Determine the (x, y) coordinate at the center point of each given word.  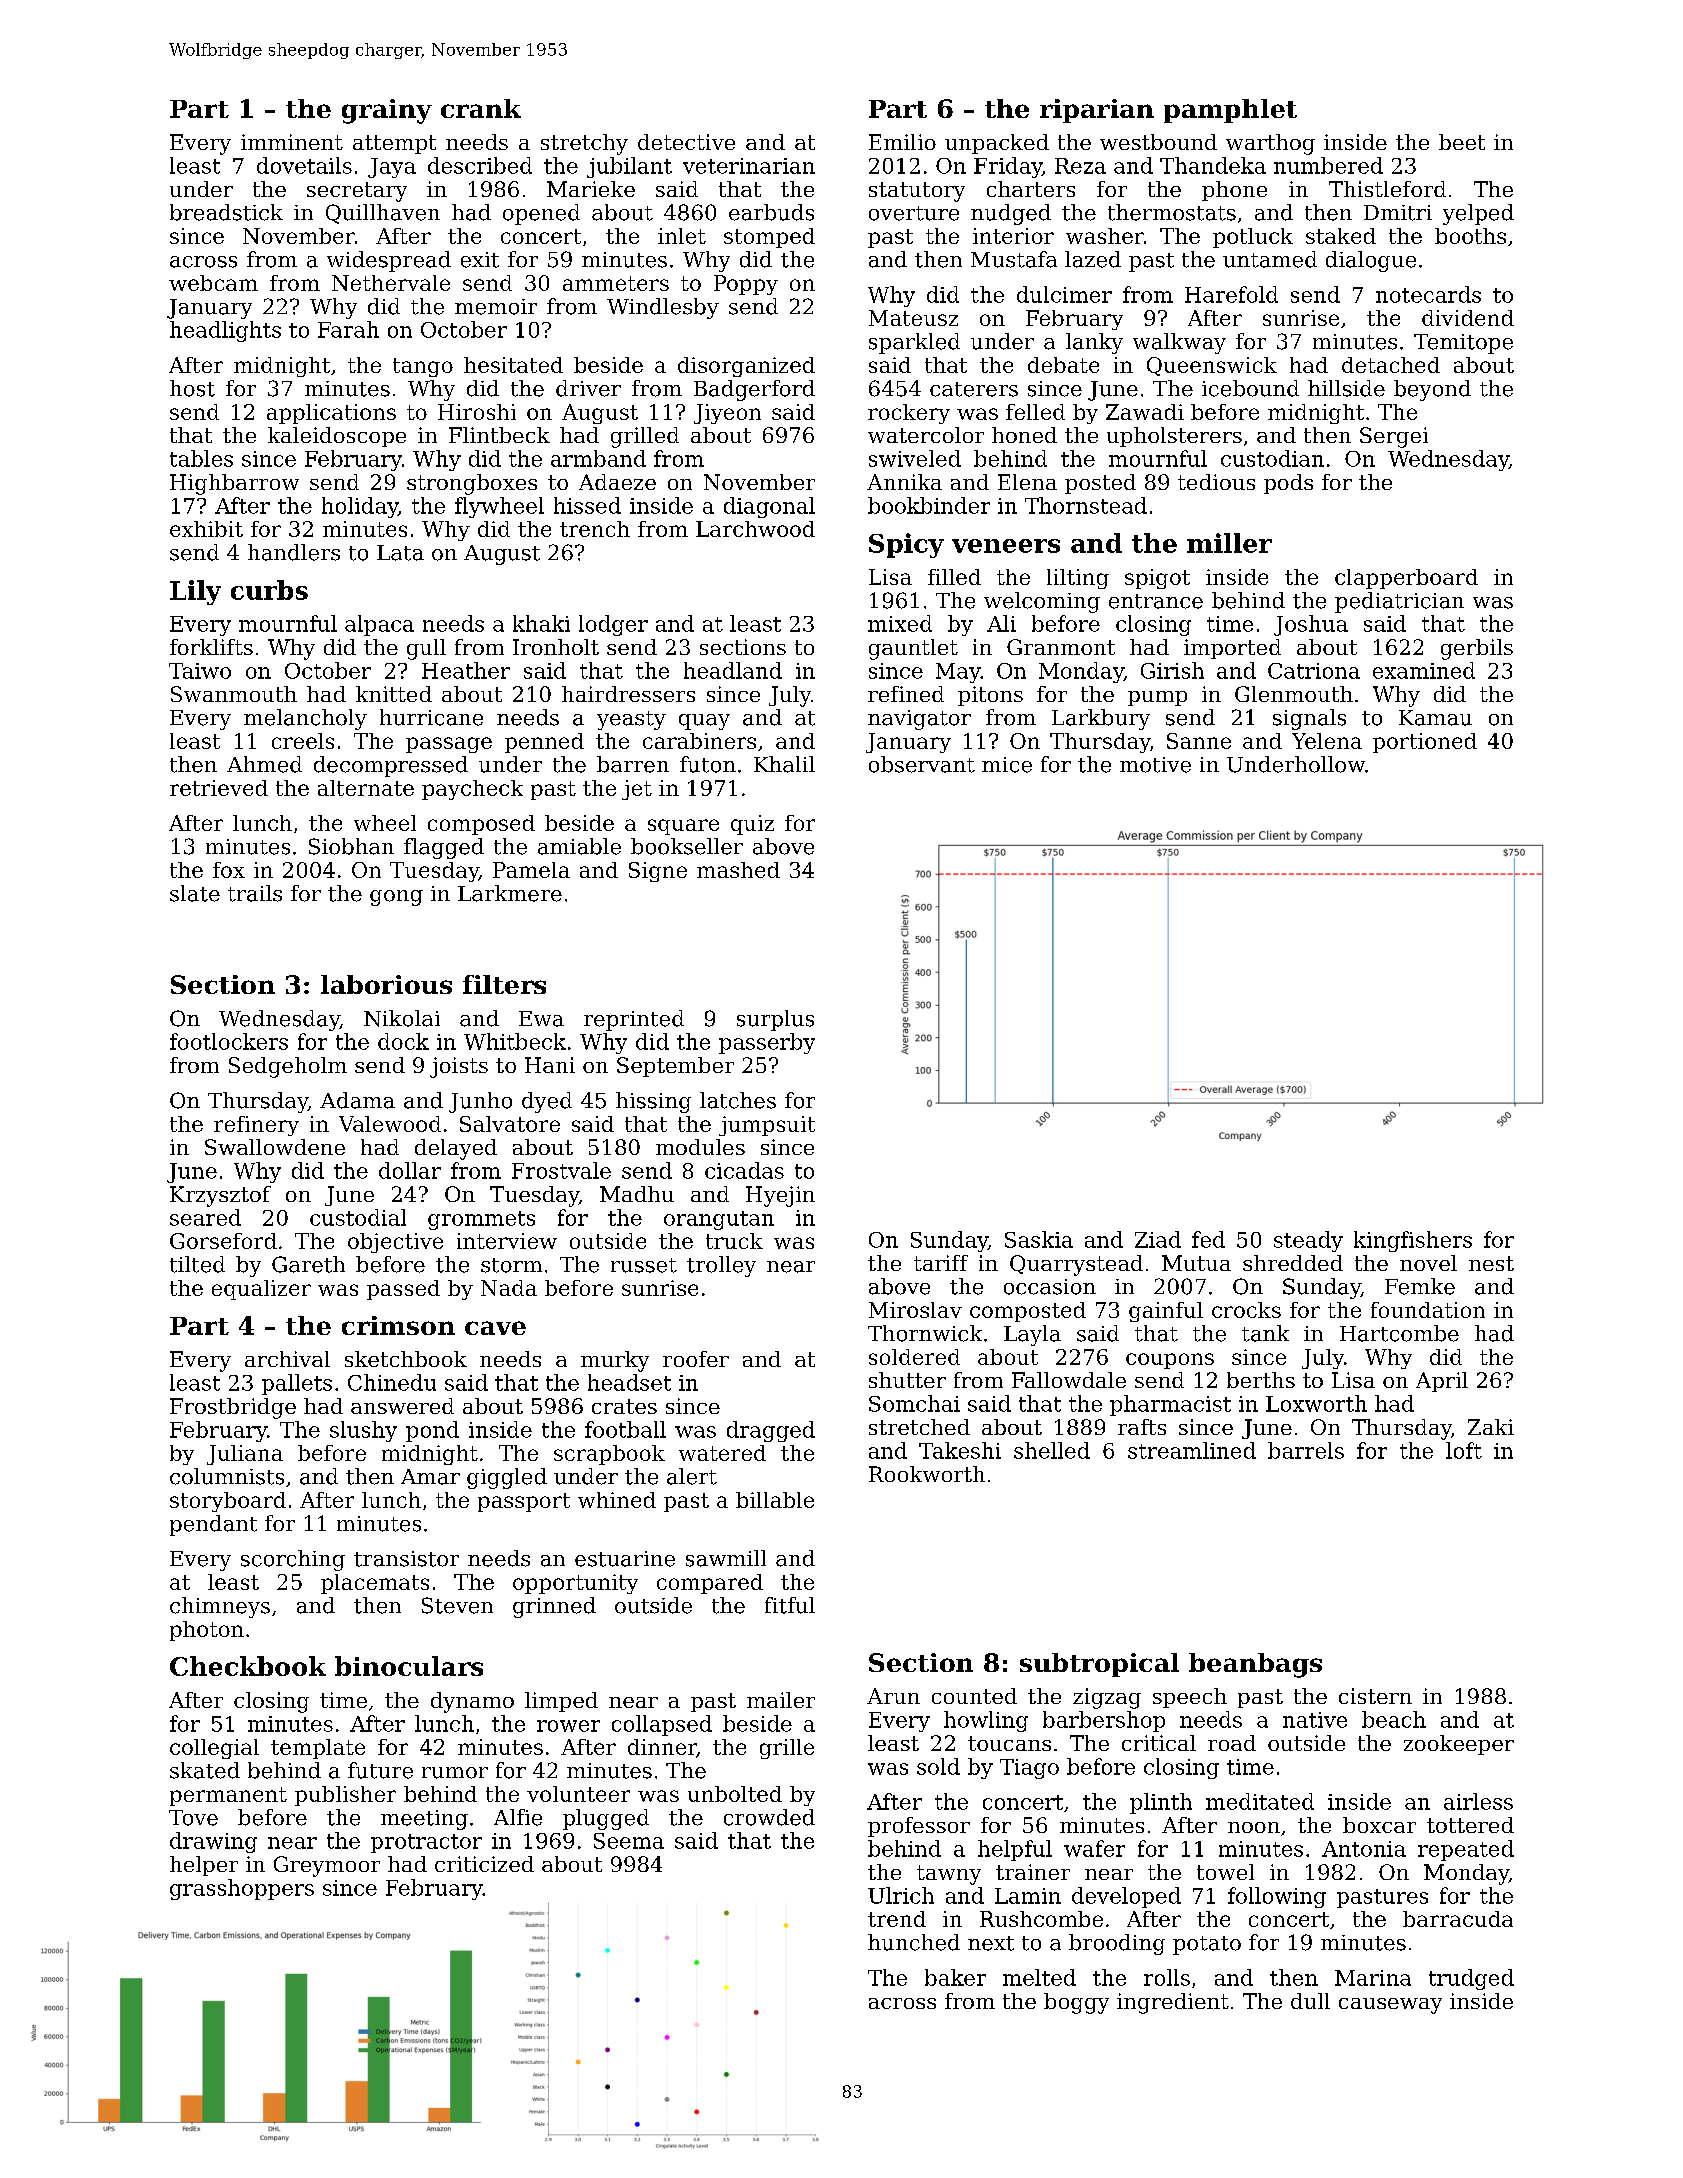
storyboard (228, 1502)
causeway (1390, 2006)
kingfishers (1413, 1241)
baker (955, 1977)
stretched (919, 1427)
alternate (366, 788)
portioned (1425, 743)
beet (1462, 142)
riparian (1097, 111)
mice (1007, 765)
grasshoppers (242, 1889)
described (480, 165)
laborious (386, 984)
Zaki (1491, 1427)
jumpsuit (767, 1126)
